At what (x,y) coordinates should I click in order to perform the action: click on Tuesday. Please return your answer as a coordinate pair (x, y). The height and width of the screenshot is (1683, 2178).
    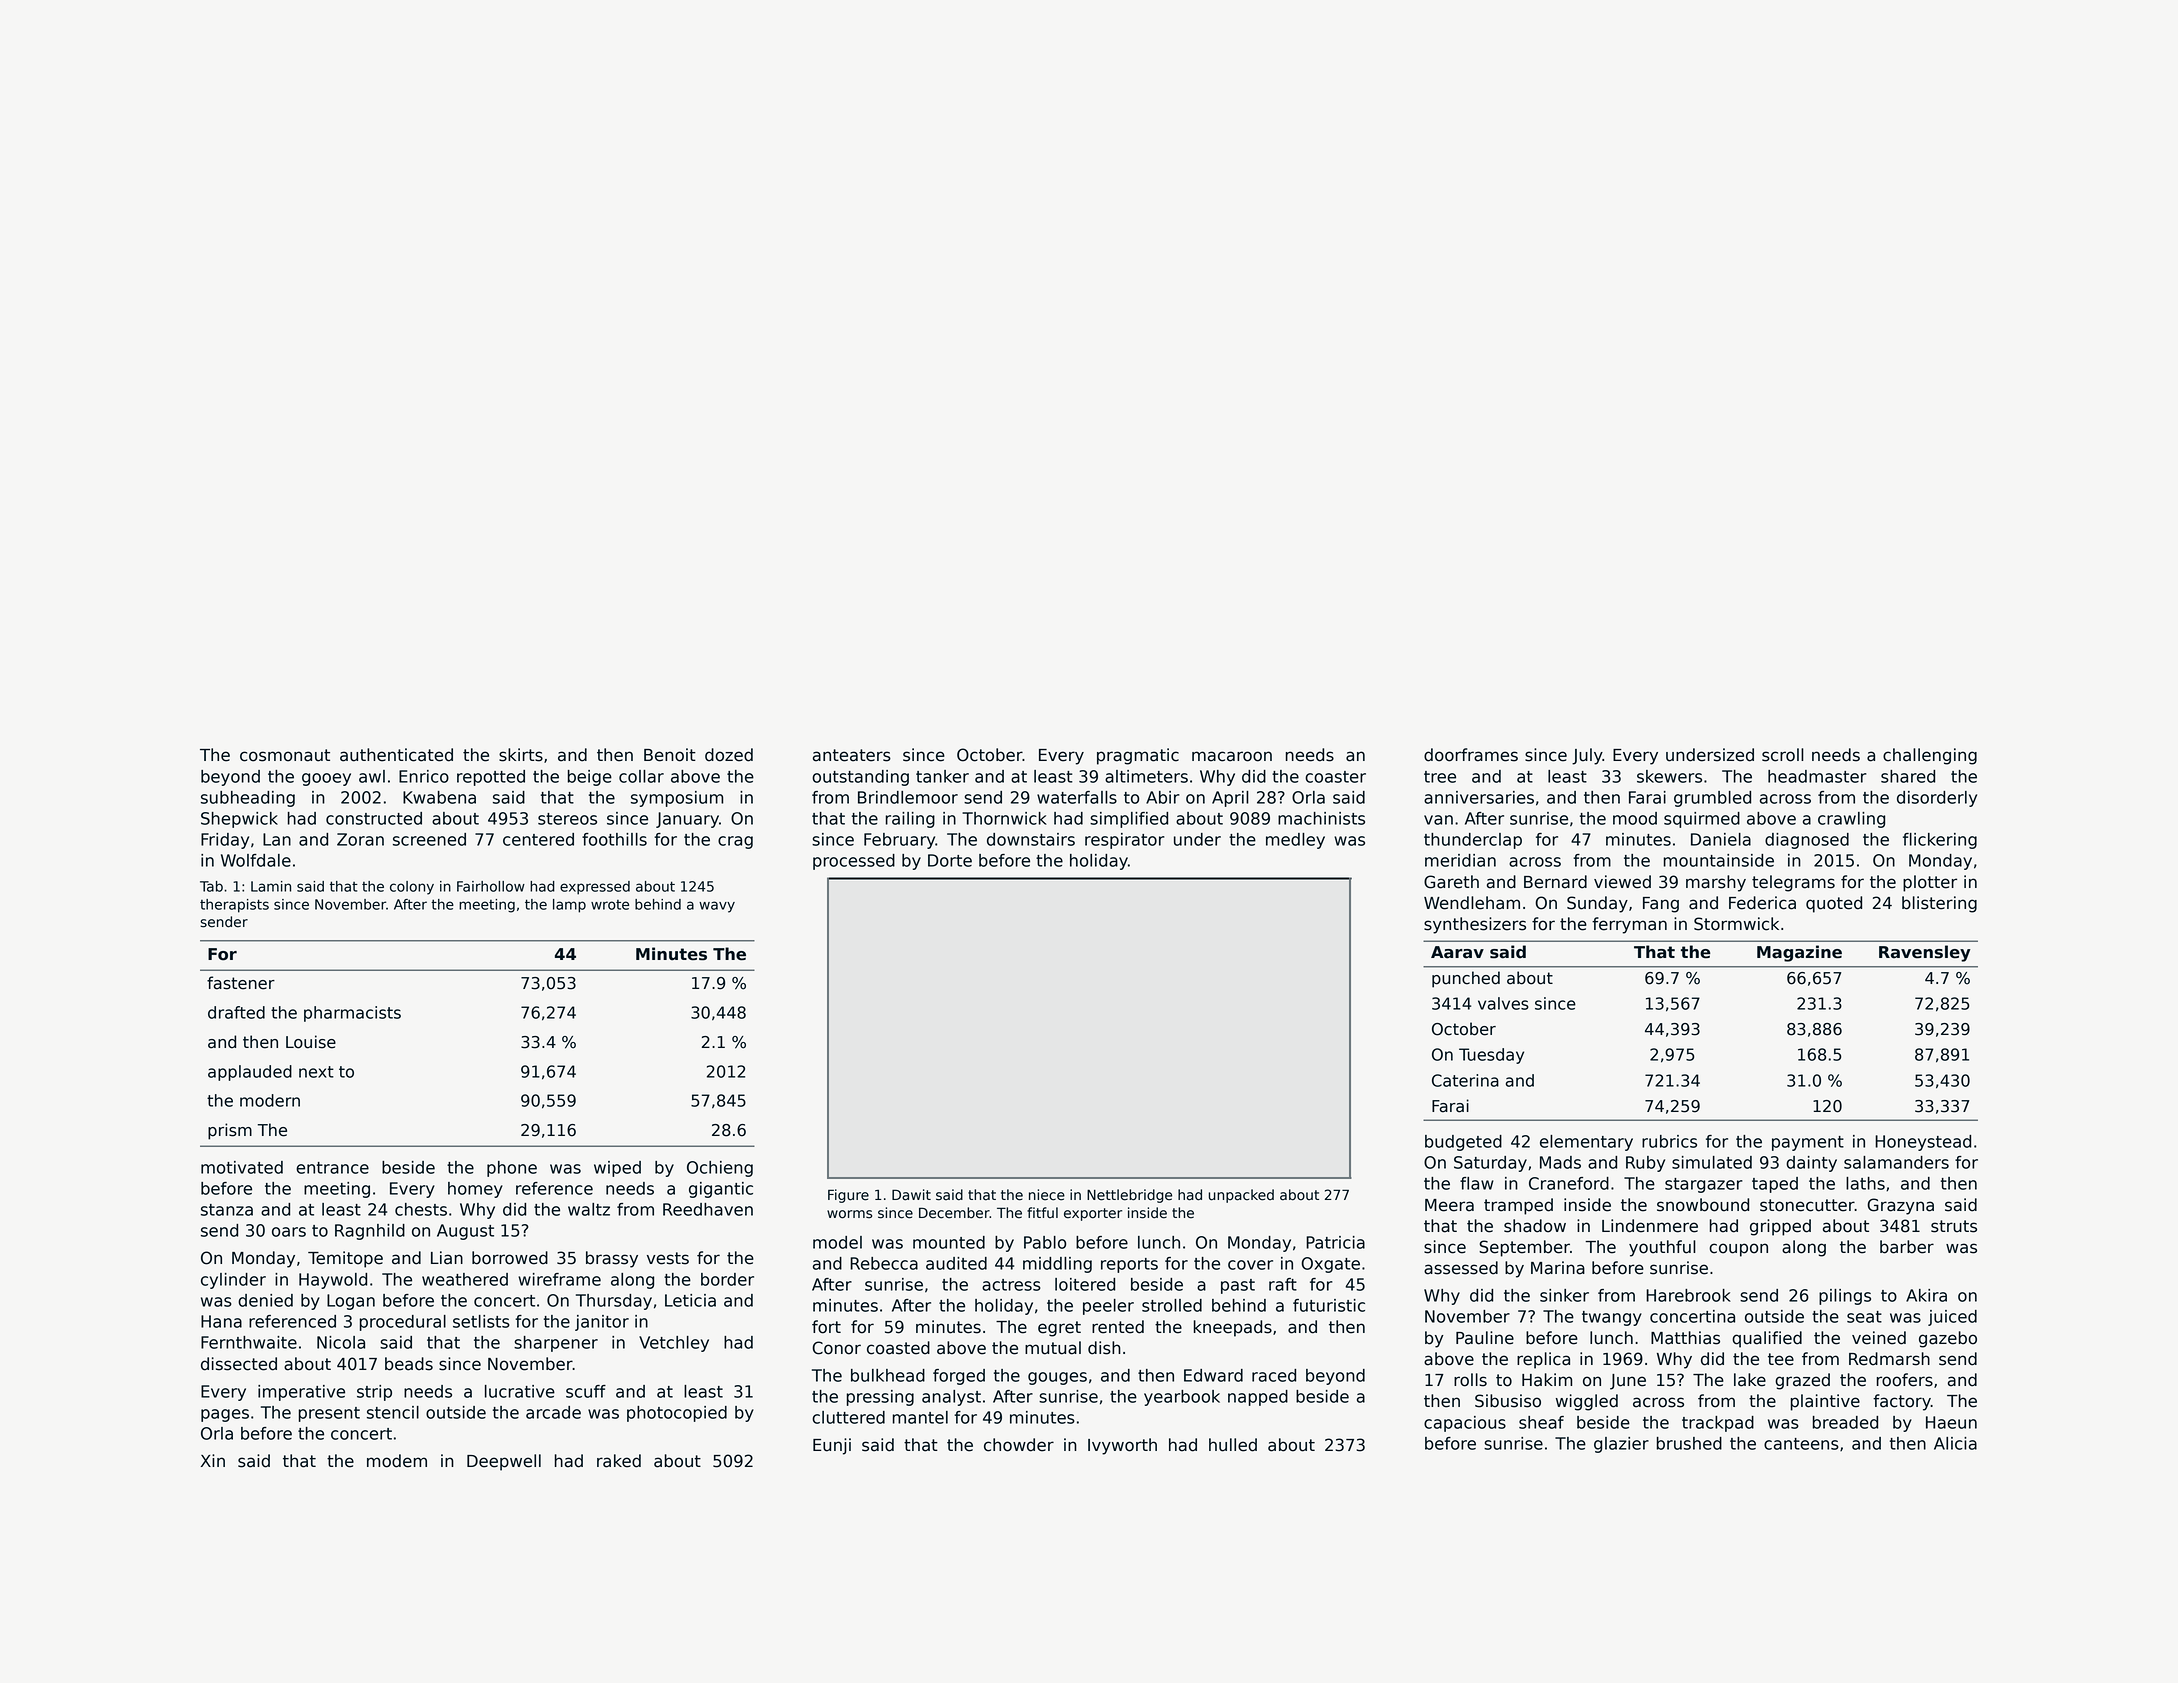
    Looking at the image, I should click on (1491, 1056).
